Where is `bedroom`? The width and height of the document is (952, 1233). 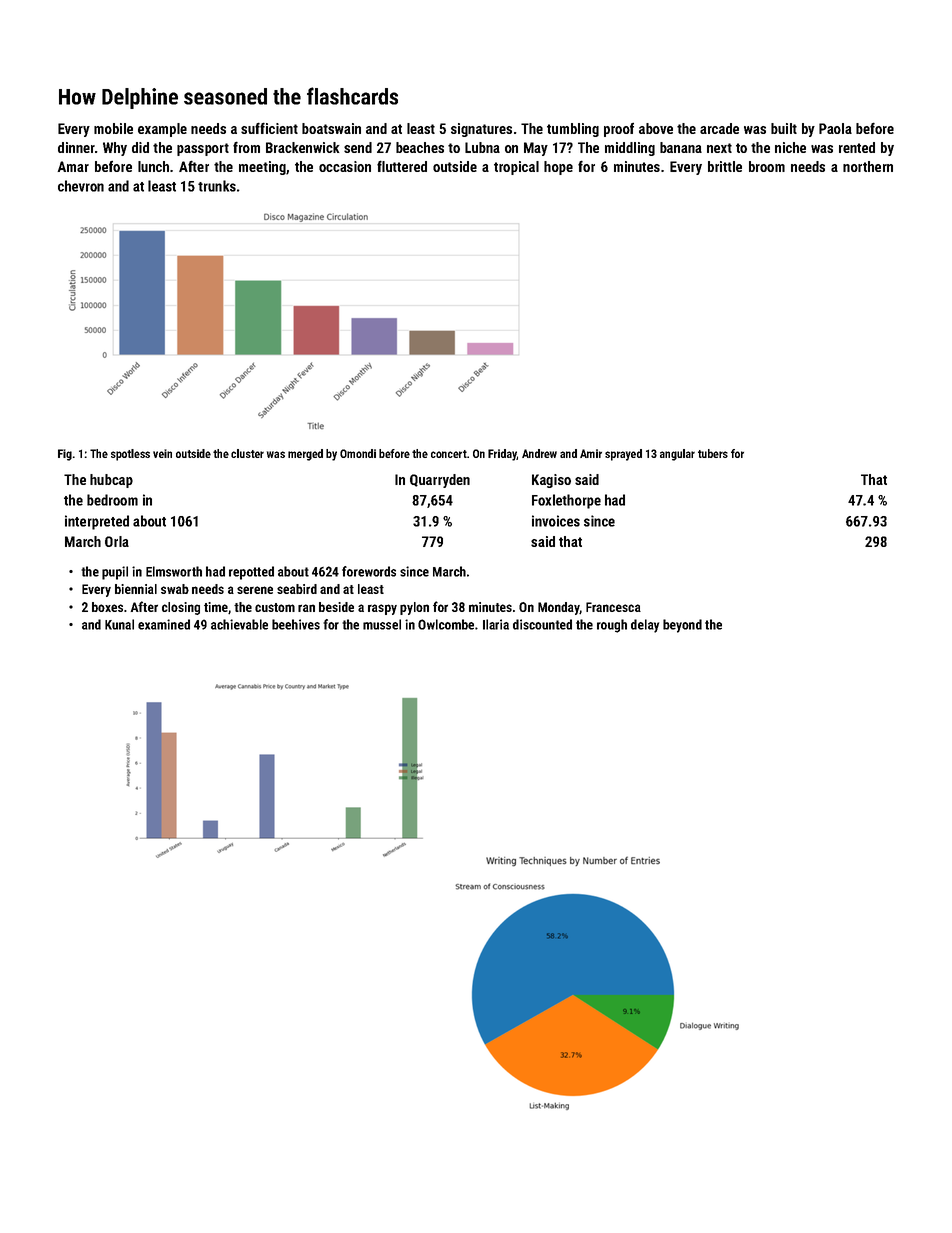
bedroom is located at coordinates (112, 500).
